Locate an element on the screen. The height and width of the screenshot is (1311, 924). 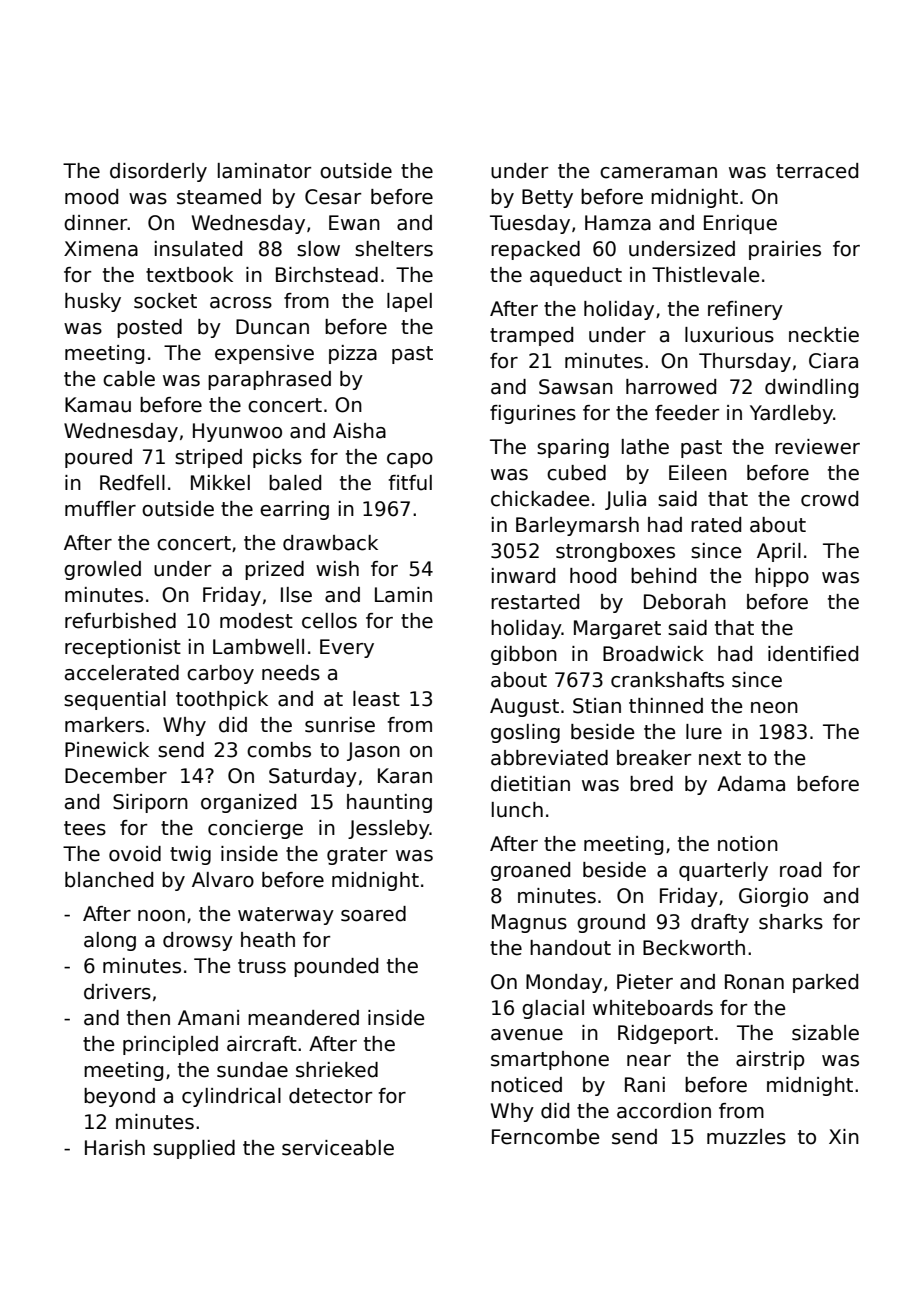
waterway is located at coordinates (286, 916).
